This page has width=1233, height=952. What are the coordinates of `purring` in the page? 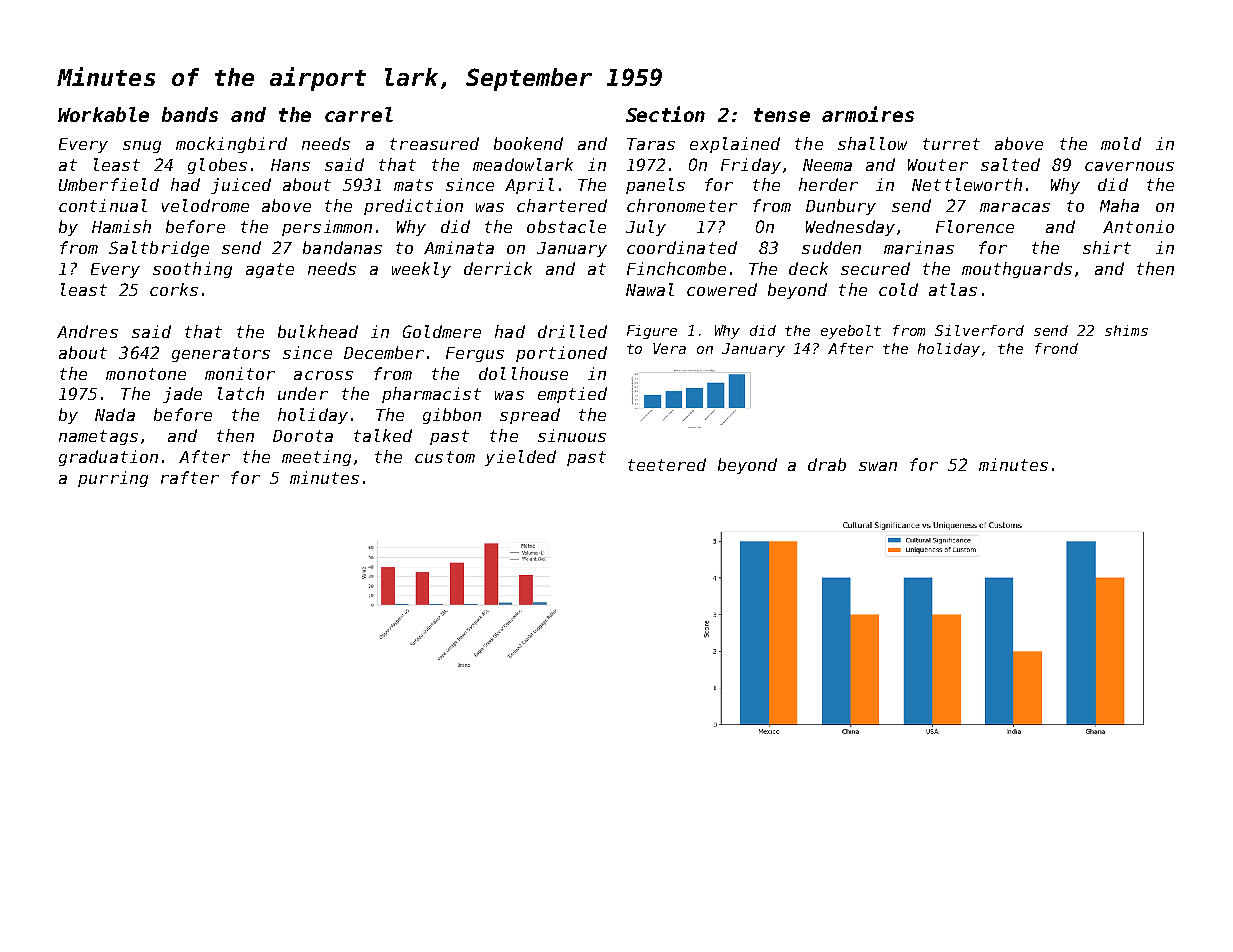 It's located at (113, 479).
